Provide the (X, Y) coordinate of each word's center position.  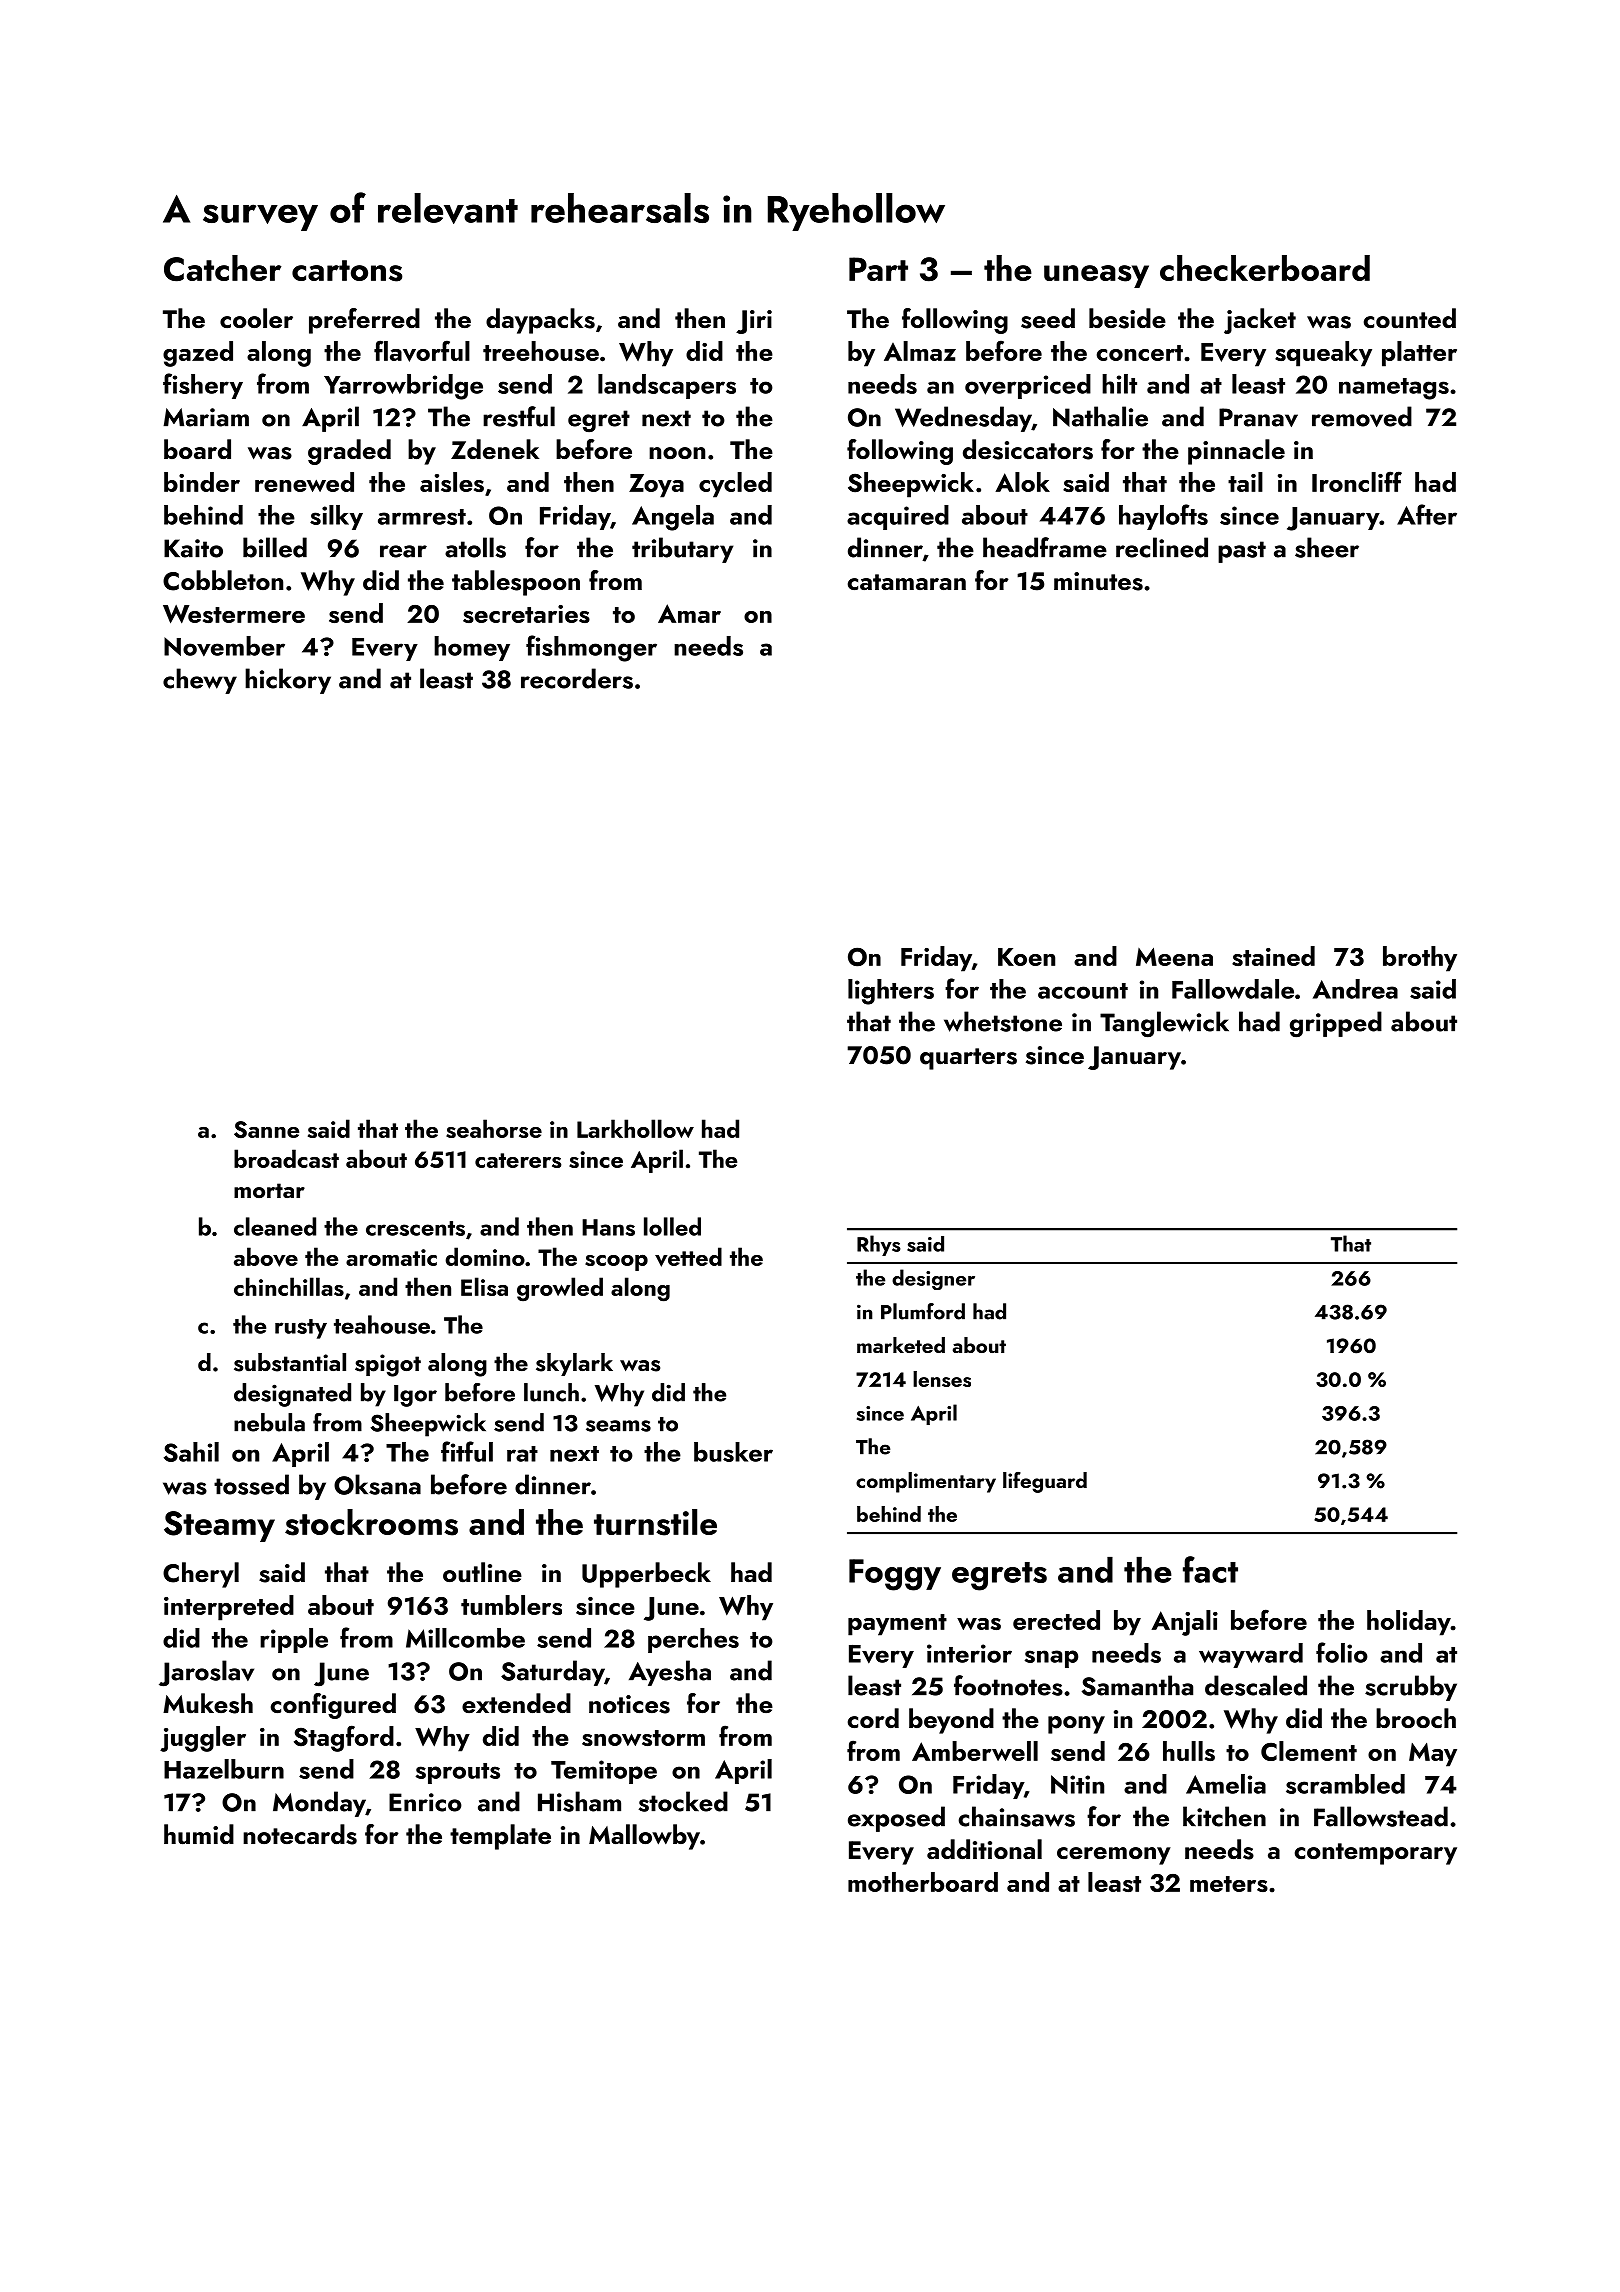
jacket (1260, 321)
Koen (1026, 957)
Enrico (425, 1802)
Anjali (1184, 1623)
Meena (1174, 956)
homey (472, 648)
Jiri (754, 322)
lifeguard (1045, 1482)
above (266, 1257)
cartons (347, 271)
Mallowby (644, 1837)
